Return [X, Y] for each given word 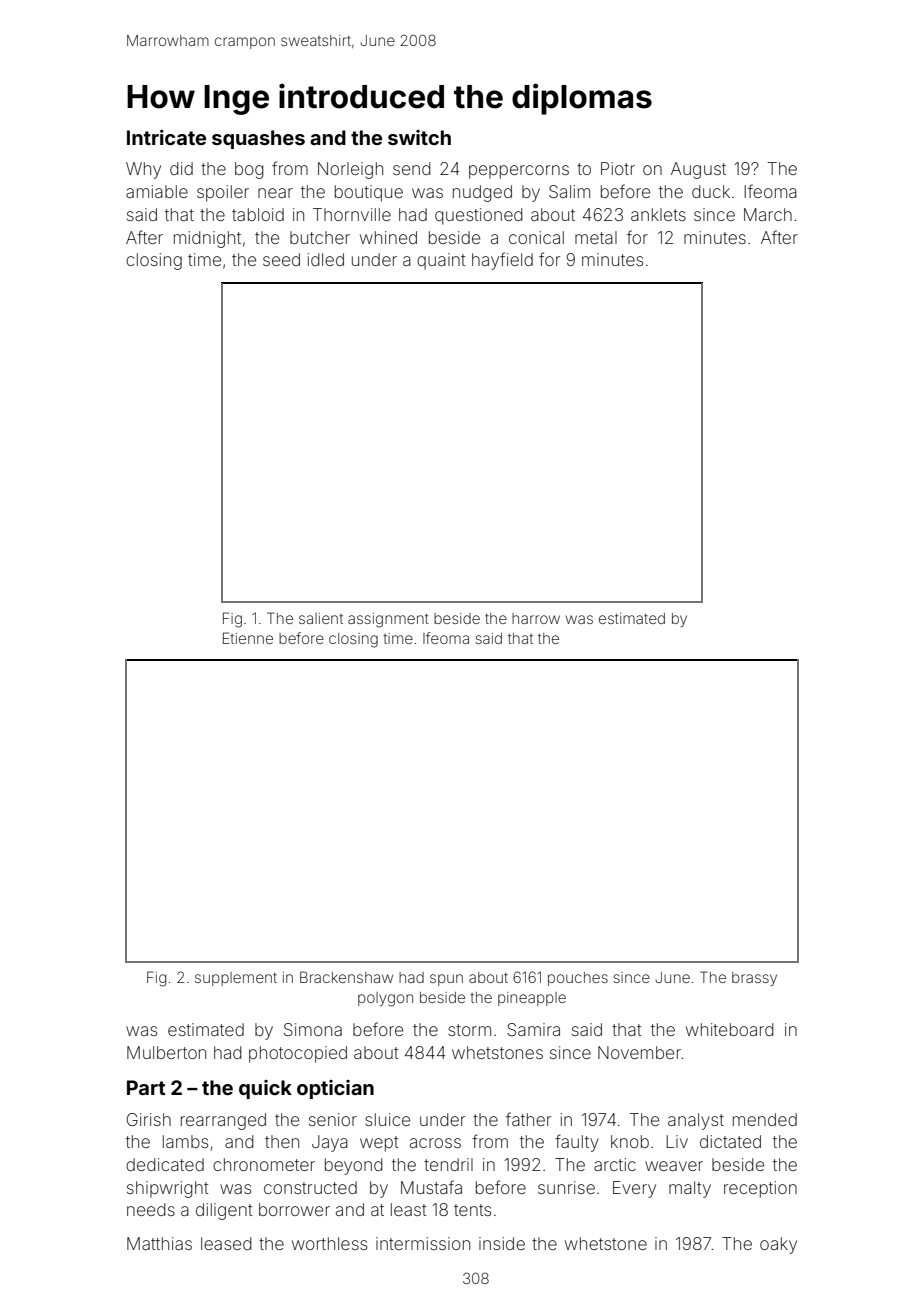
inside [502, 1243]
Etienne [248, 638]
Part [146, 1087]
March [768, 214]
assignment [388, 620]
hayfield [502, 261]
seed [281, 259]
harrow [536, 618]
